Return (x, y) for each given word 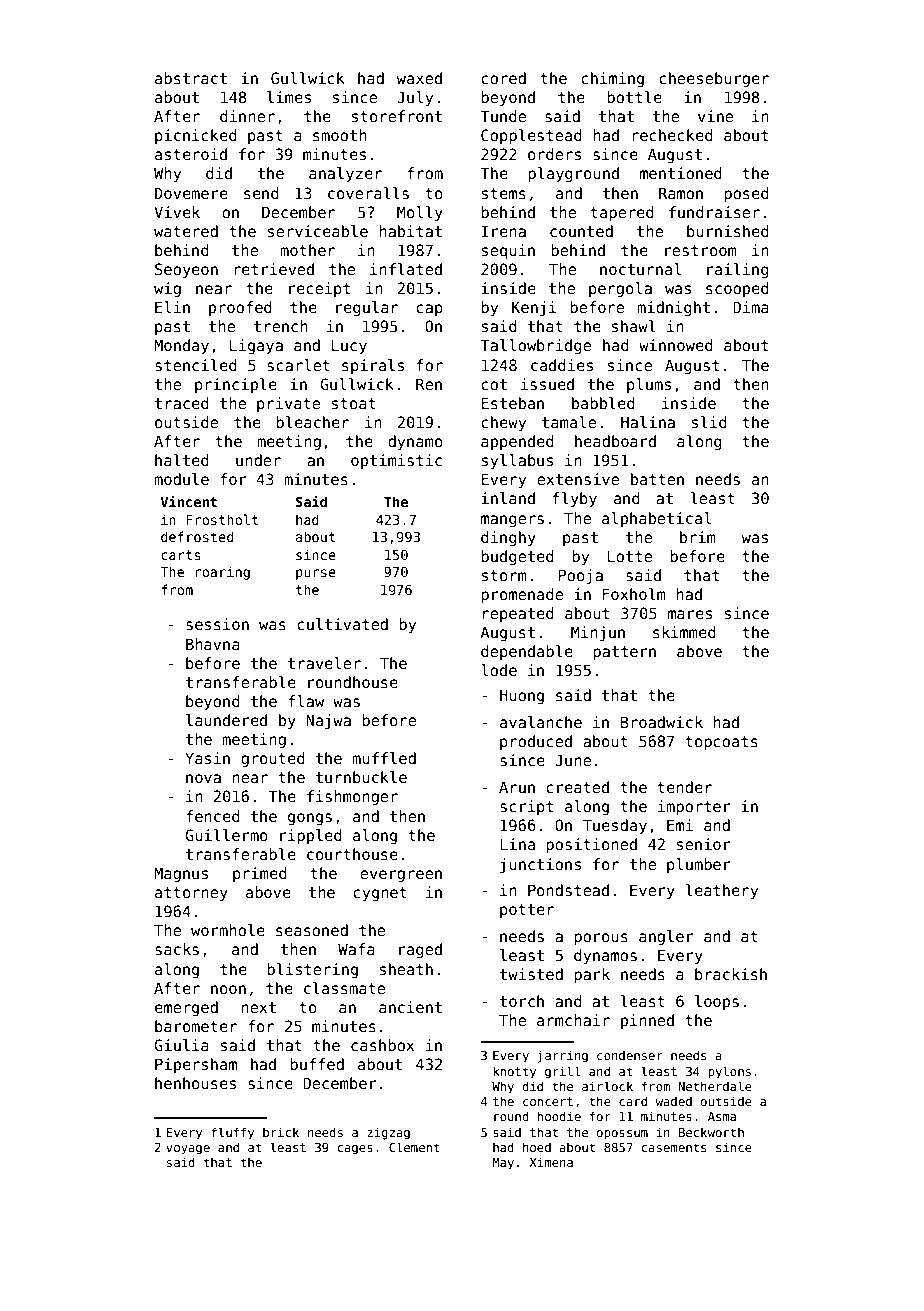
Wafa (356, 949)
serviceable (318, 231)
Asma (722, 1116)
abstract (191, 78)
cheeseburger (714, 79)
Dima (751, 307)
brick (281, 1132)
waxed (419, 78)
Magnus (181, 874)
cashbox (382, 1045)
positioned (591, 845)
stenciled (196, 365)
